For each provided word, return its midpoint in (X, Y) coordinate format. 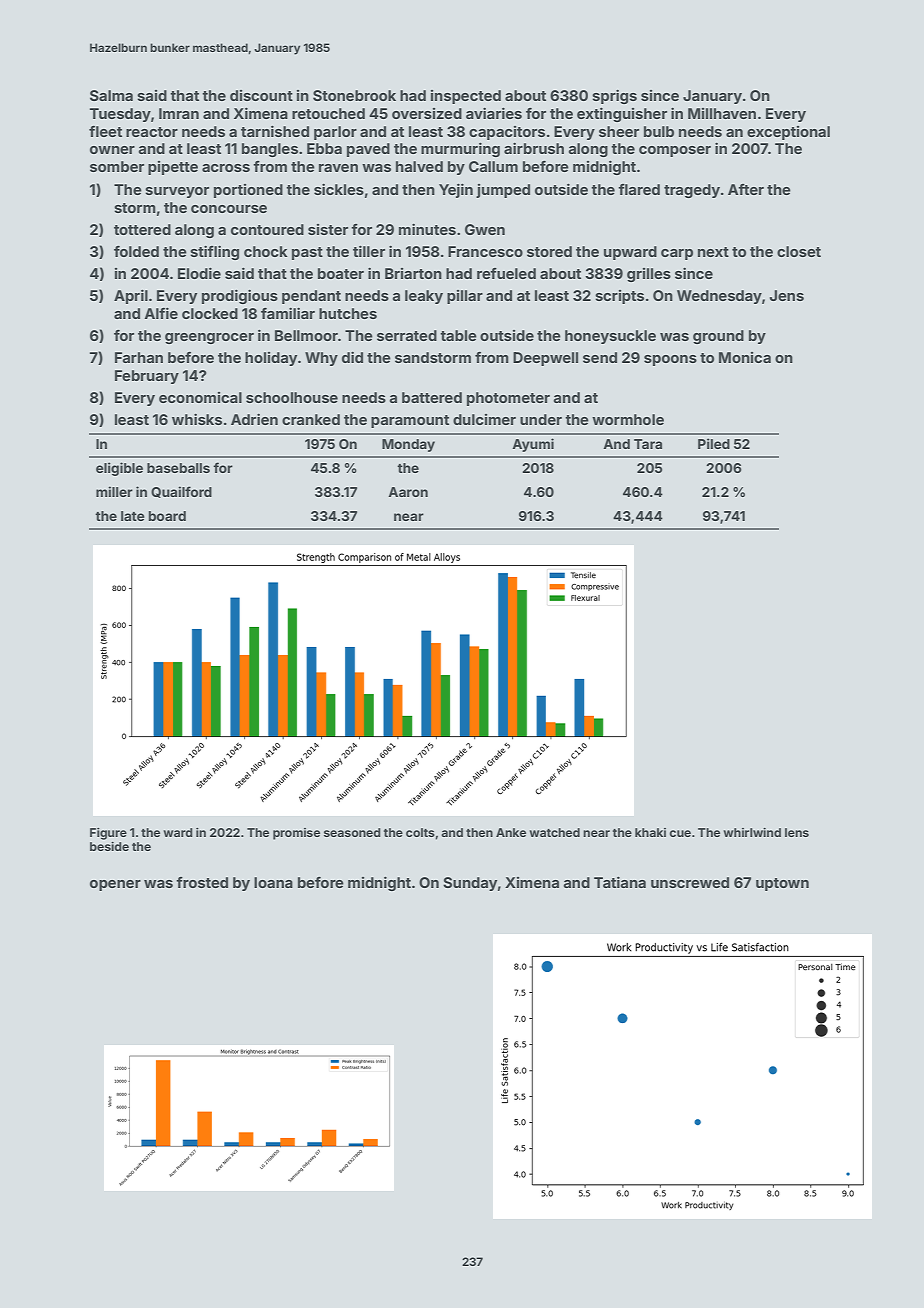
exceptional (788, 133)
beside (109, 846)
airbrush (534, 148)
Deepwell (545, 359)
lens (797, 832)
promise (296, 834)
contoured (267, 229)
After (746, 189)
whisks (197, 419)
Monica (745, 357)
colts (420, 832)
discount (261, 95)
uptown (782, 884)
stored (549, 251)
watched (554, 832)
